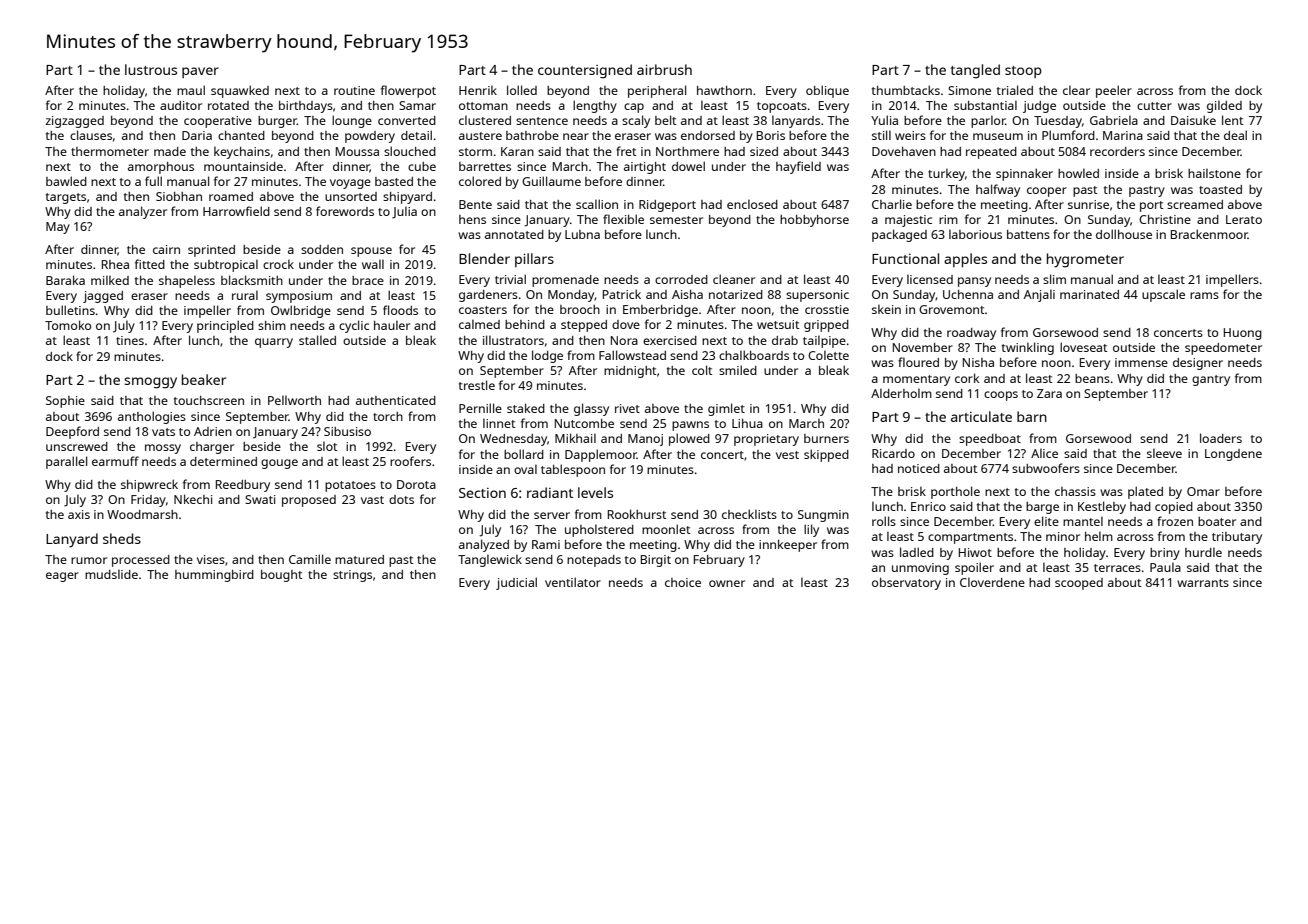 The height and width of the image is (924, 1308). Describe the element at coordinates (483, 106) in the image. I see `ottoman` at that location.
